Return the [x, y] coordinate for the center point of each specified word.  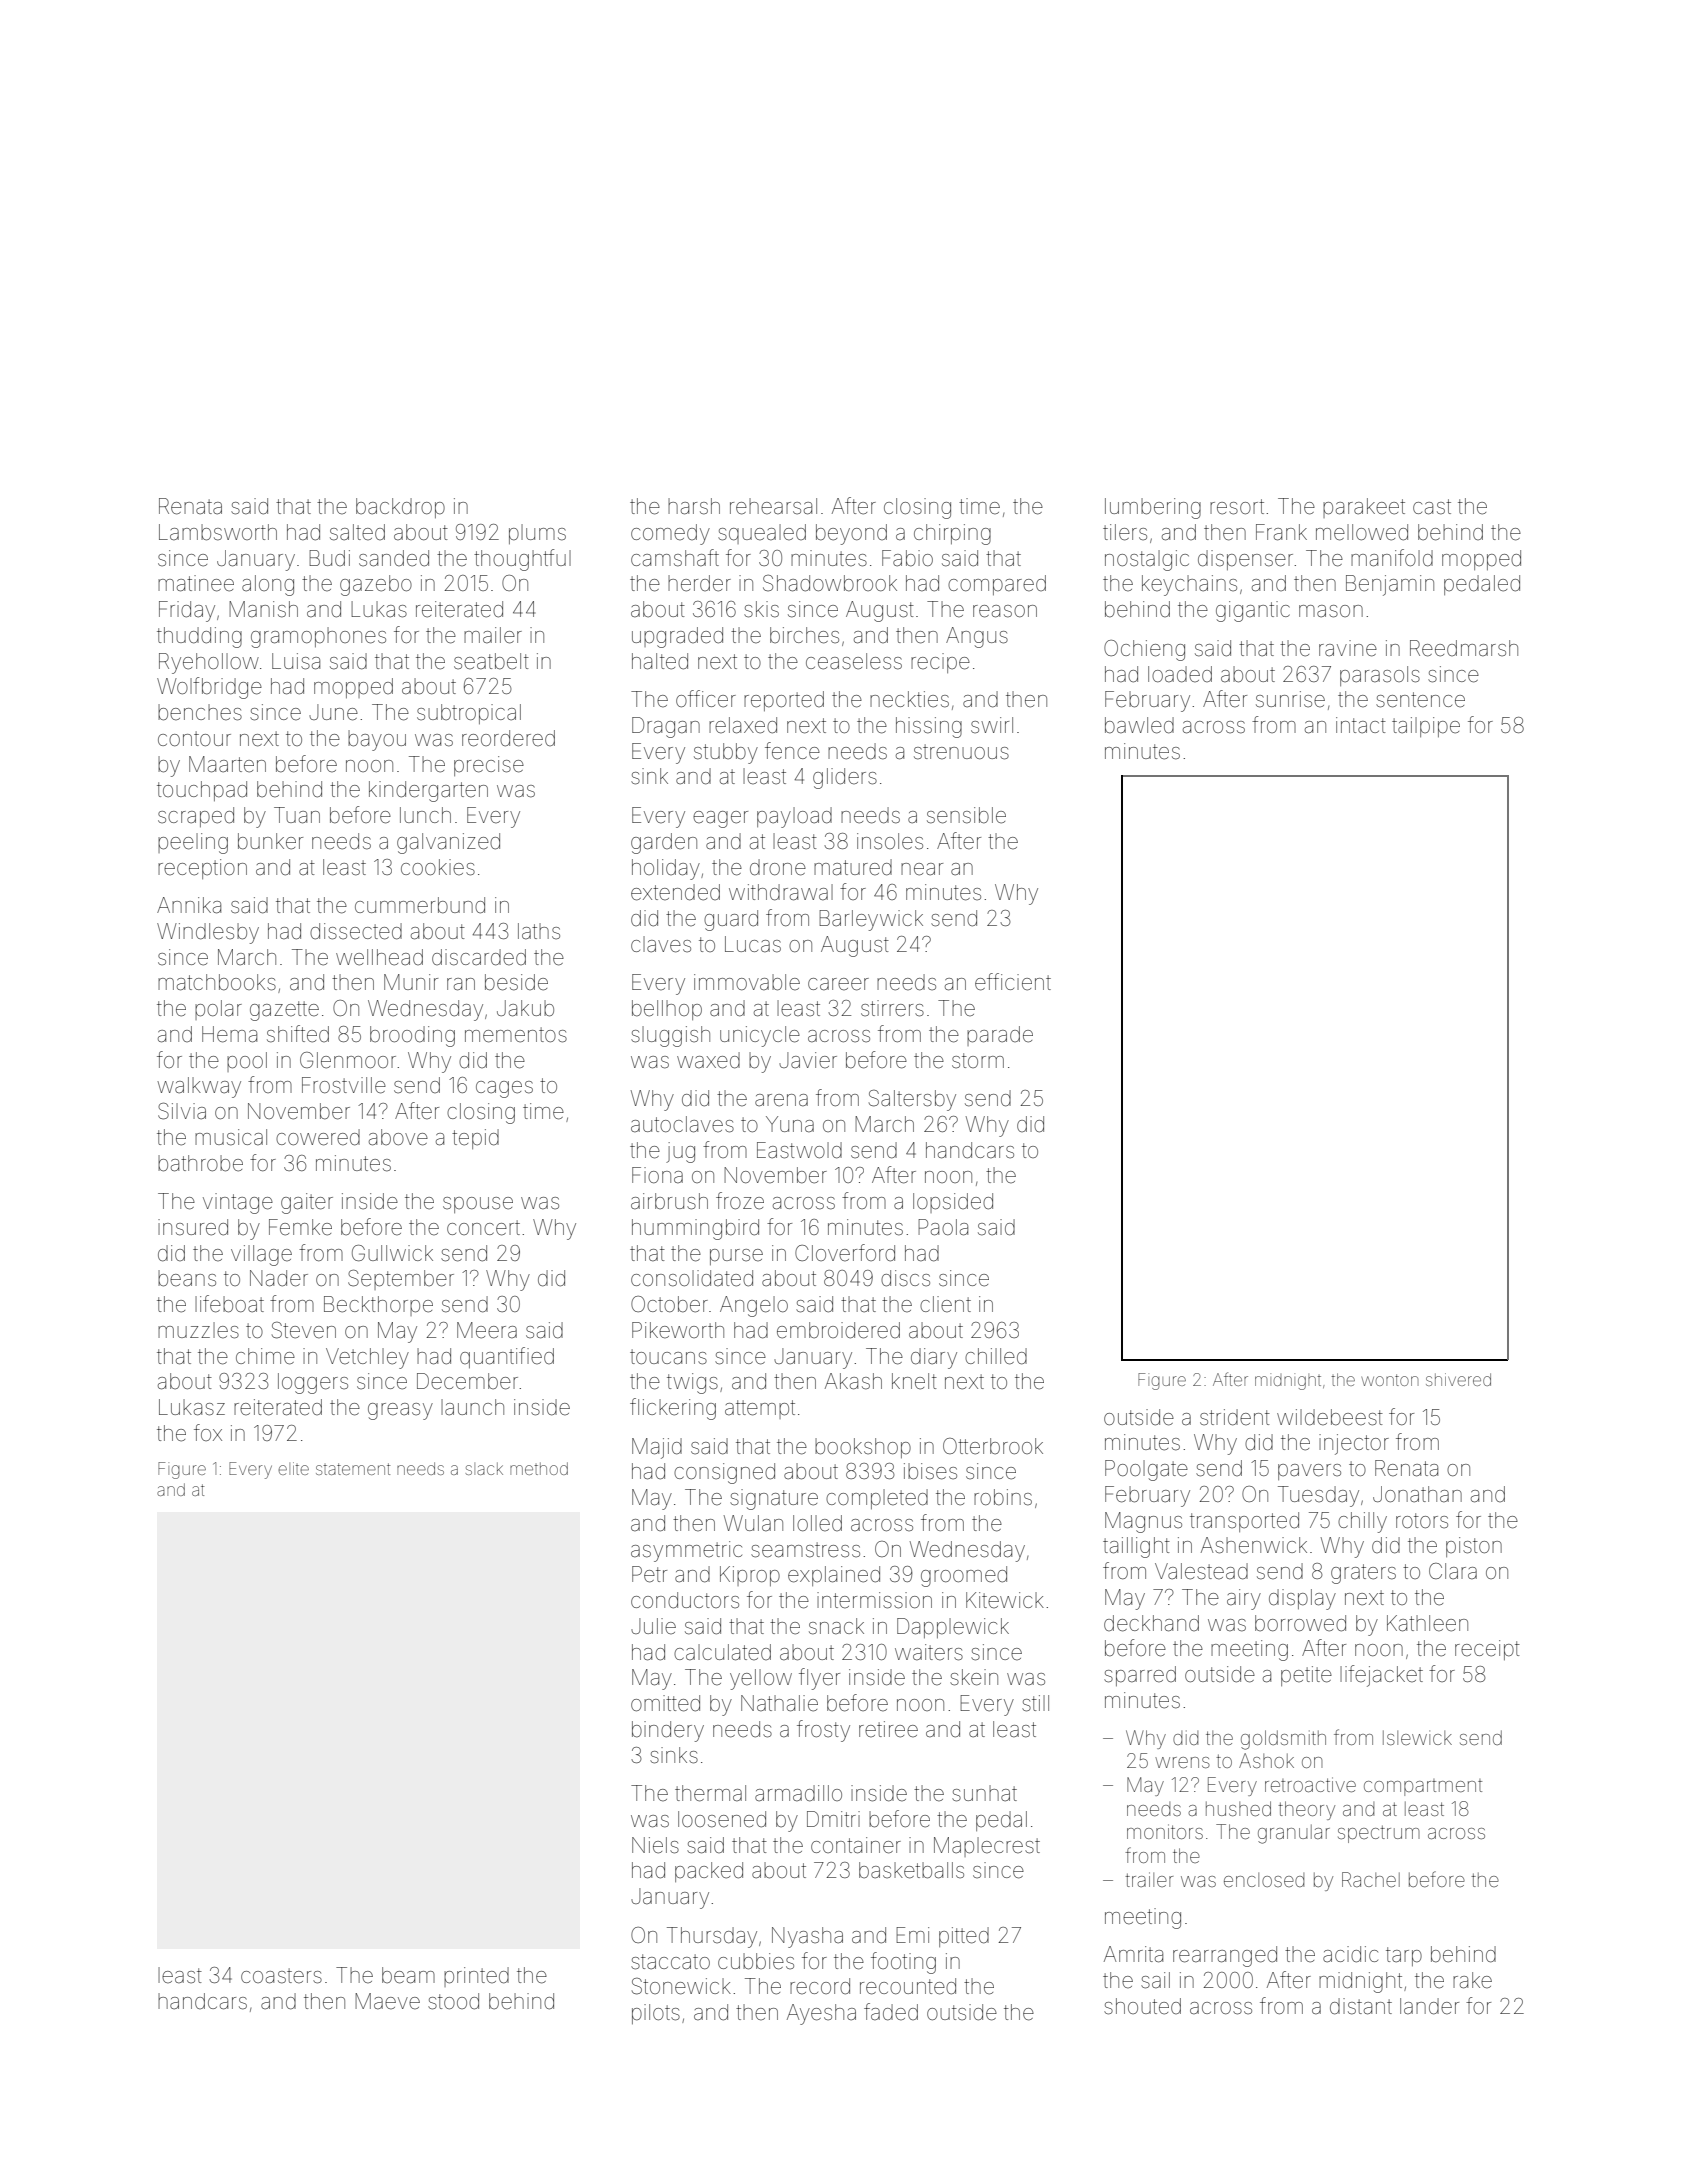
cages [504, 1089]
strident [1235, 1417]
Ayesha [821, 2014]
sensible [966, 815]
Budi [329, 558]
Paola [943, 1227]
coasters [281, 1976]
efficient [1013, 982]
